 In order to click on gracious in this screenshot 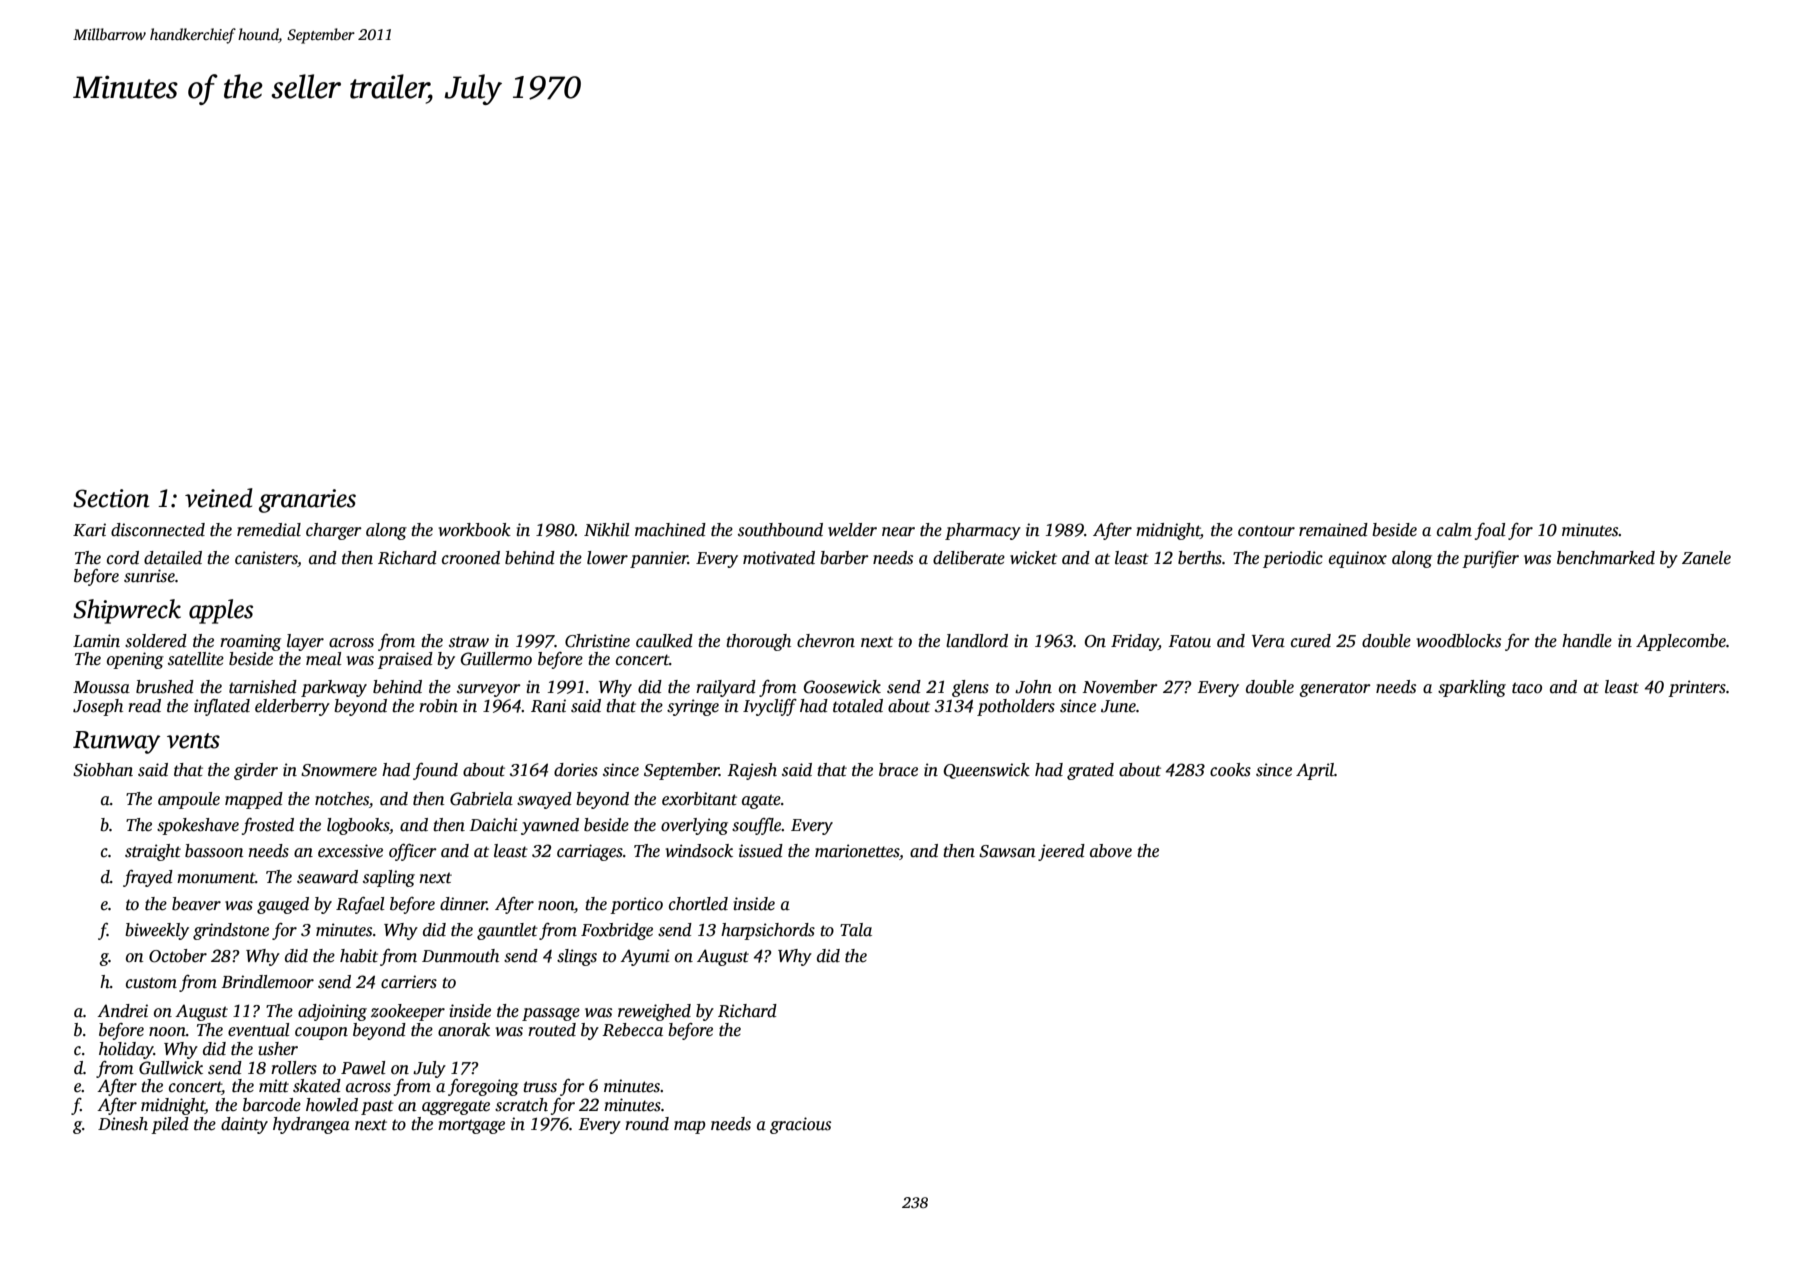, I will do `click(800, 1125)`.
